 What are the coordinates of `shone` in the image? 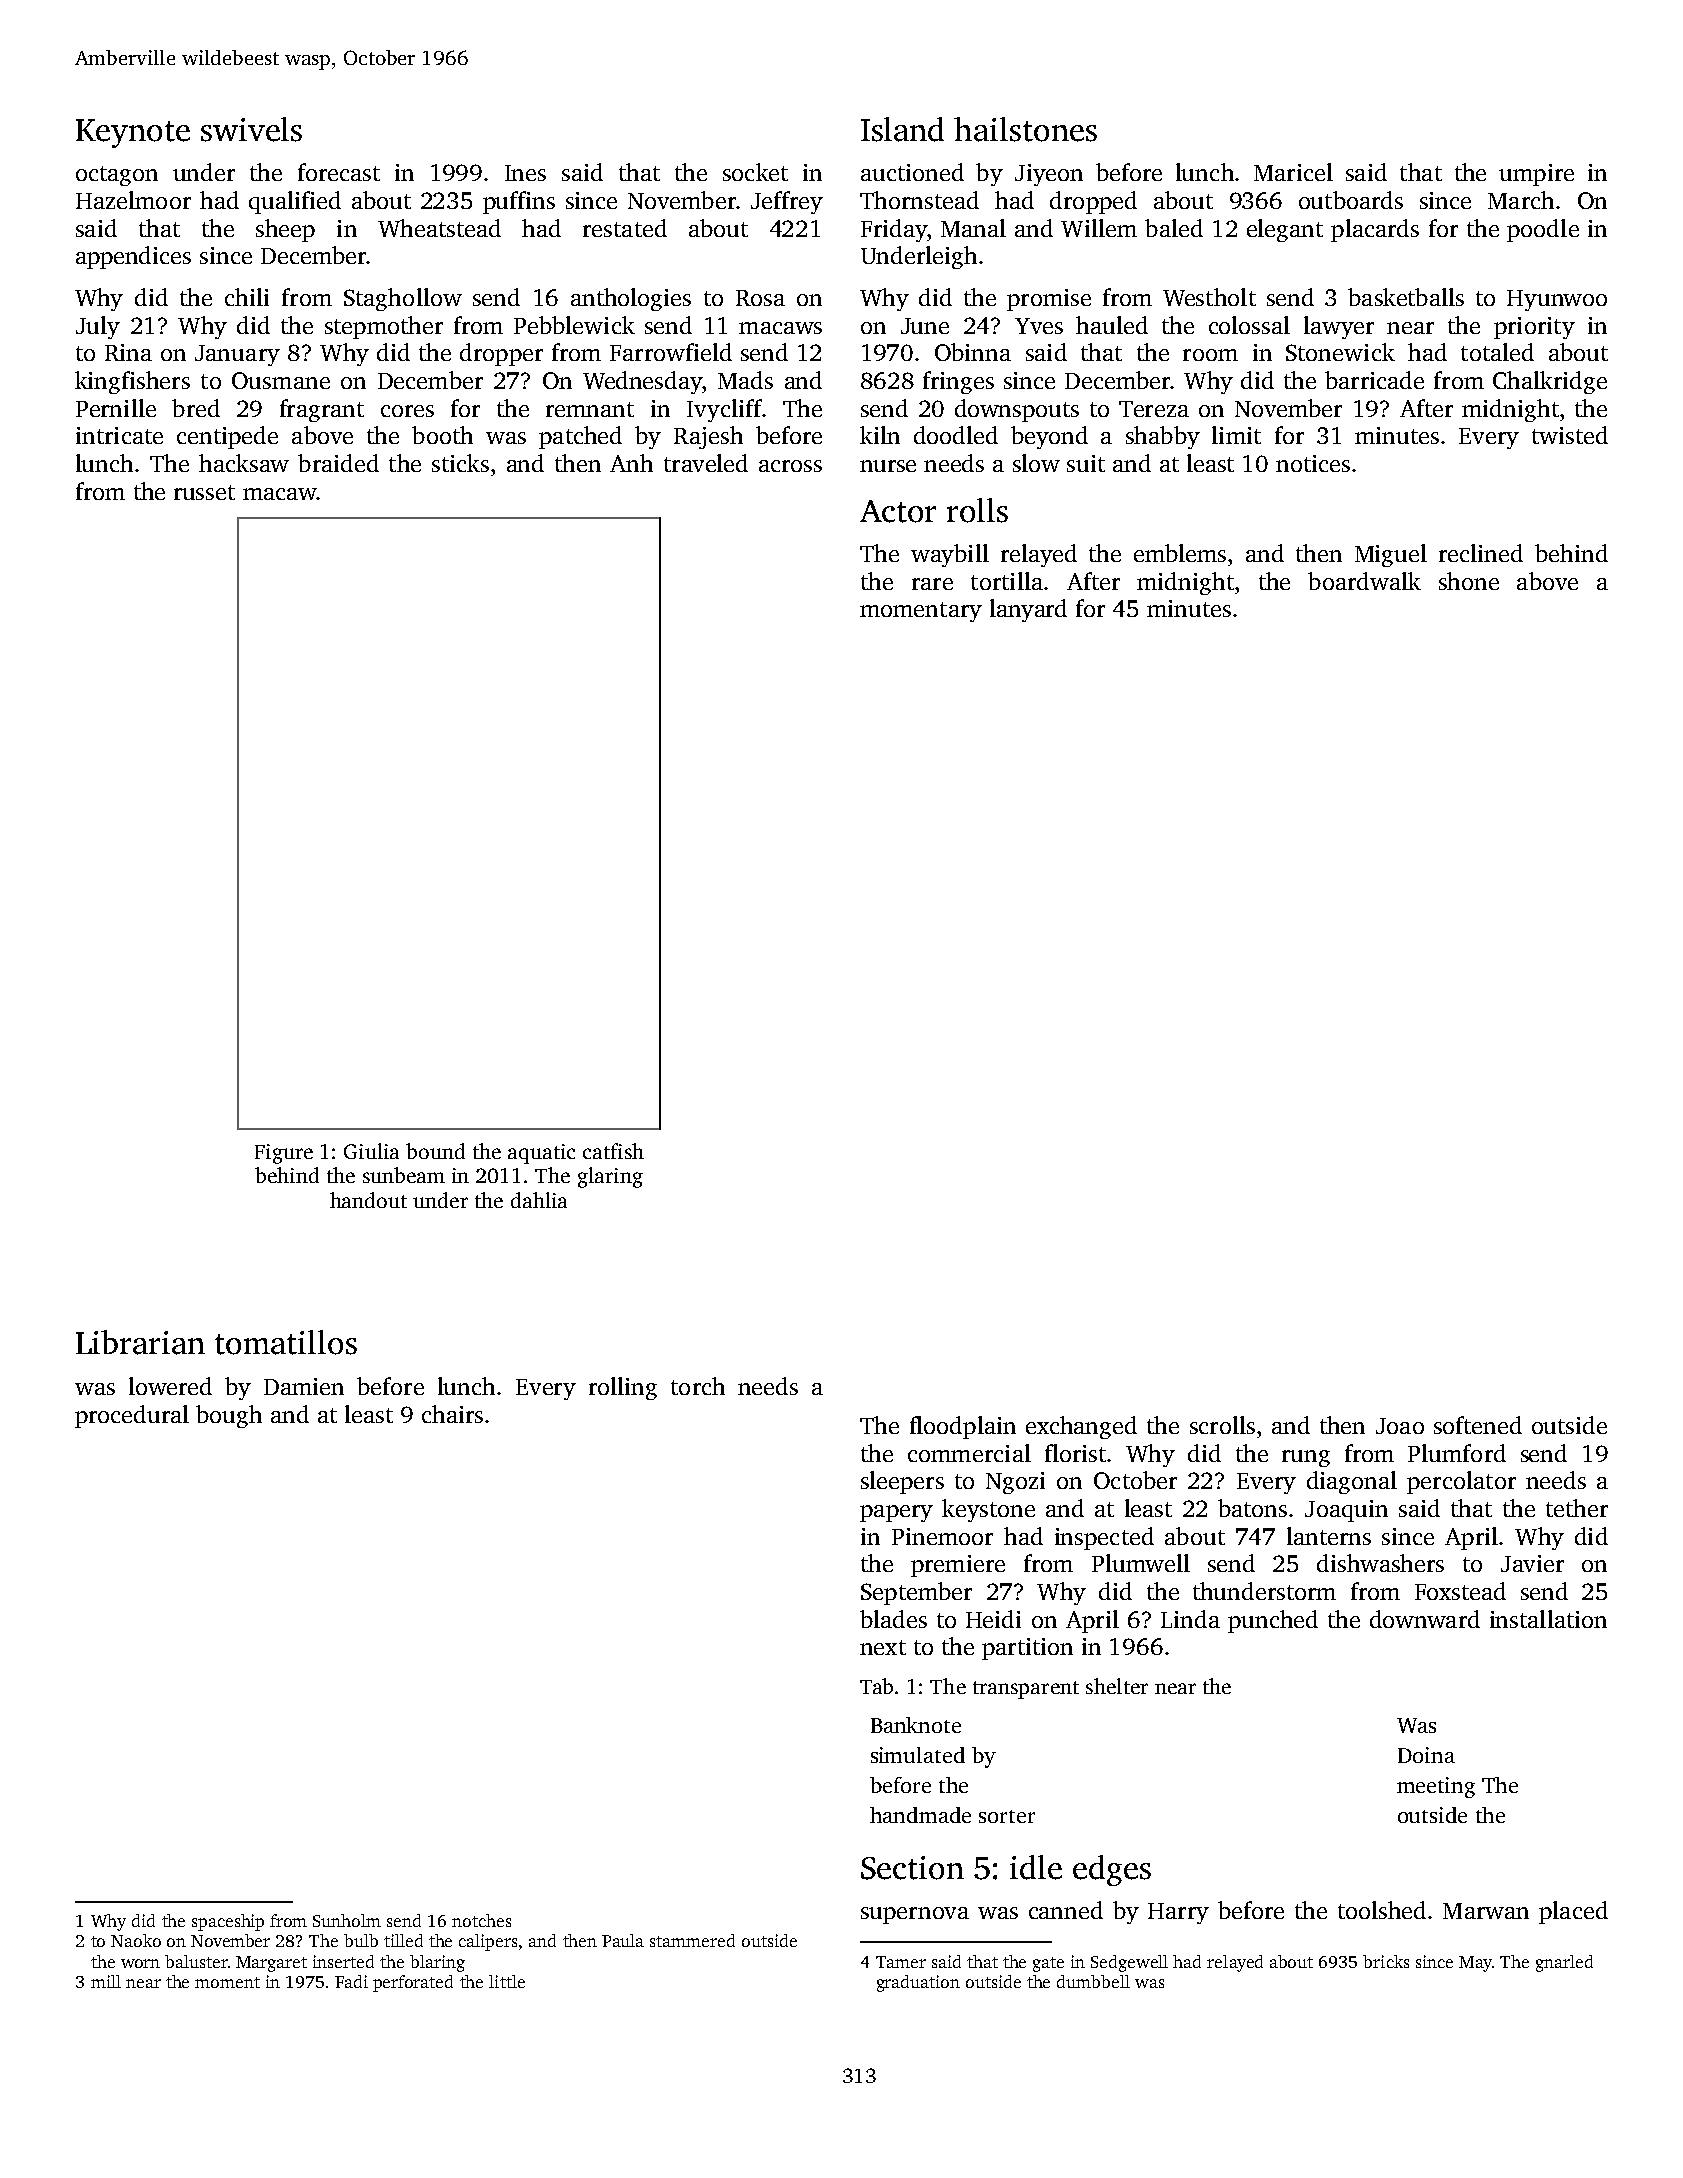 It's located at (1469, 581).
